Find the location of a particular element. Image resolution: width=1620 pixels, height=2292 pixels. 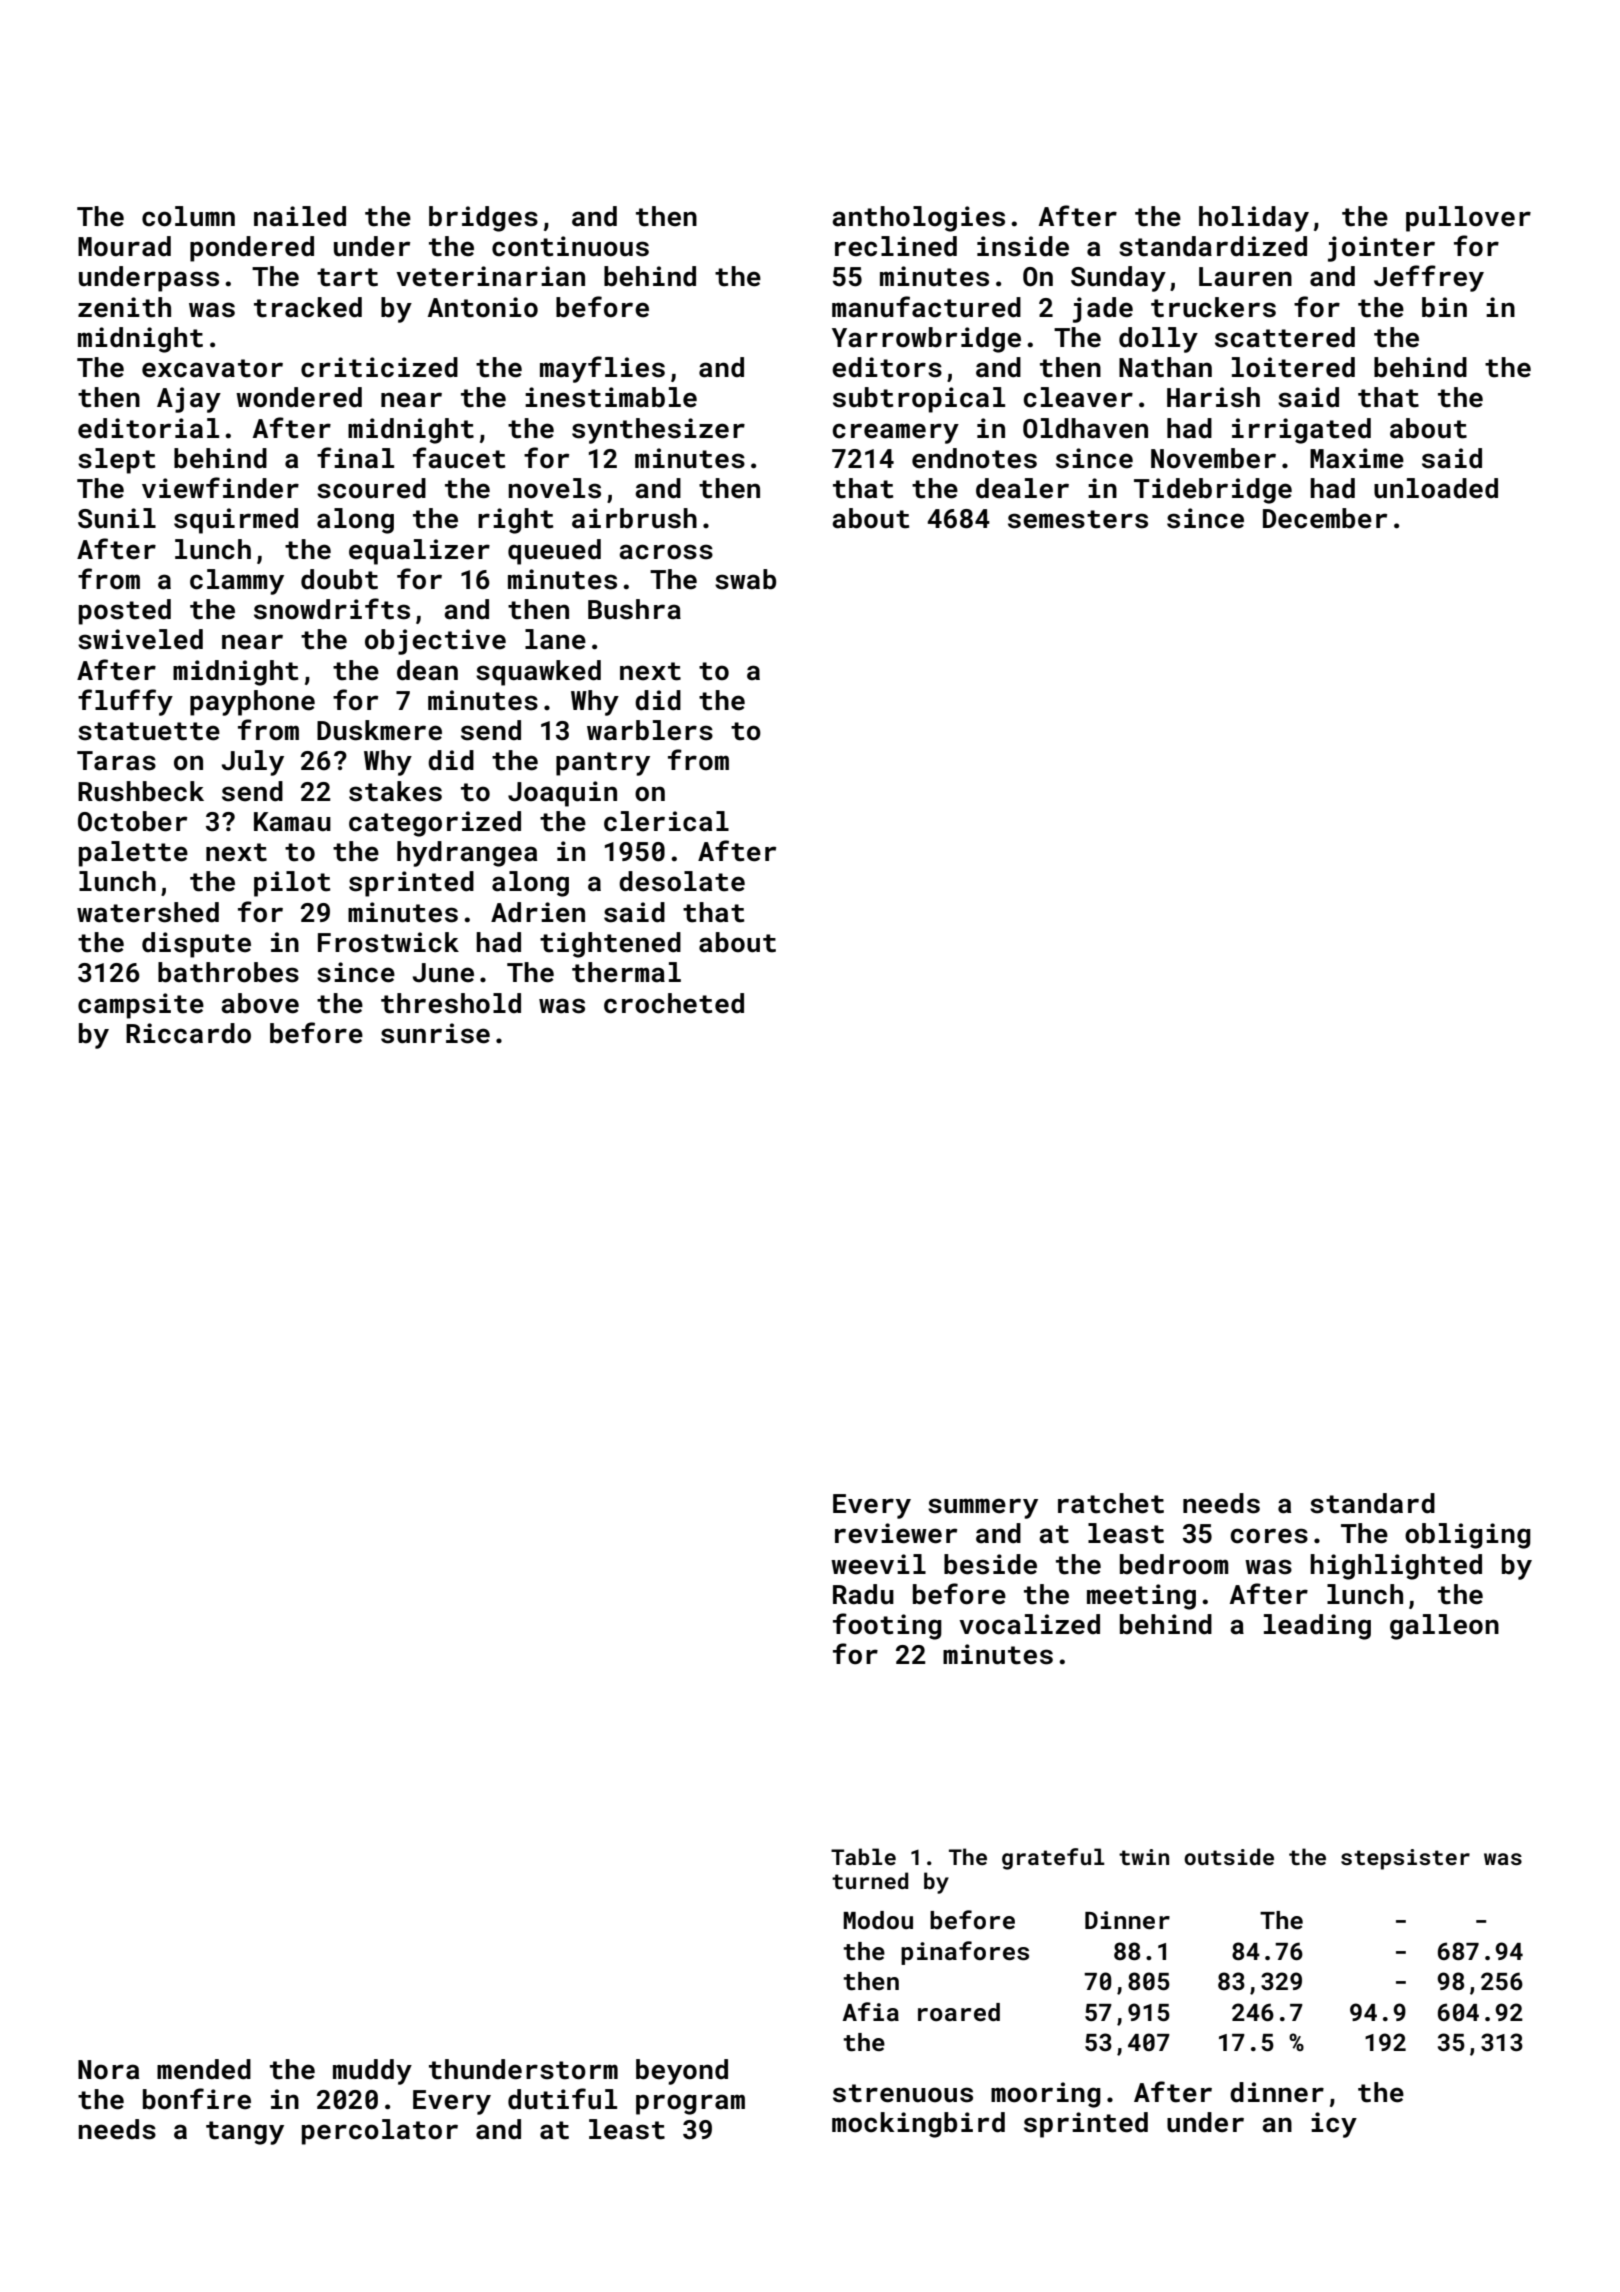

pullover is located at coordinates (1468, 219).
